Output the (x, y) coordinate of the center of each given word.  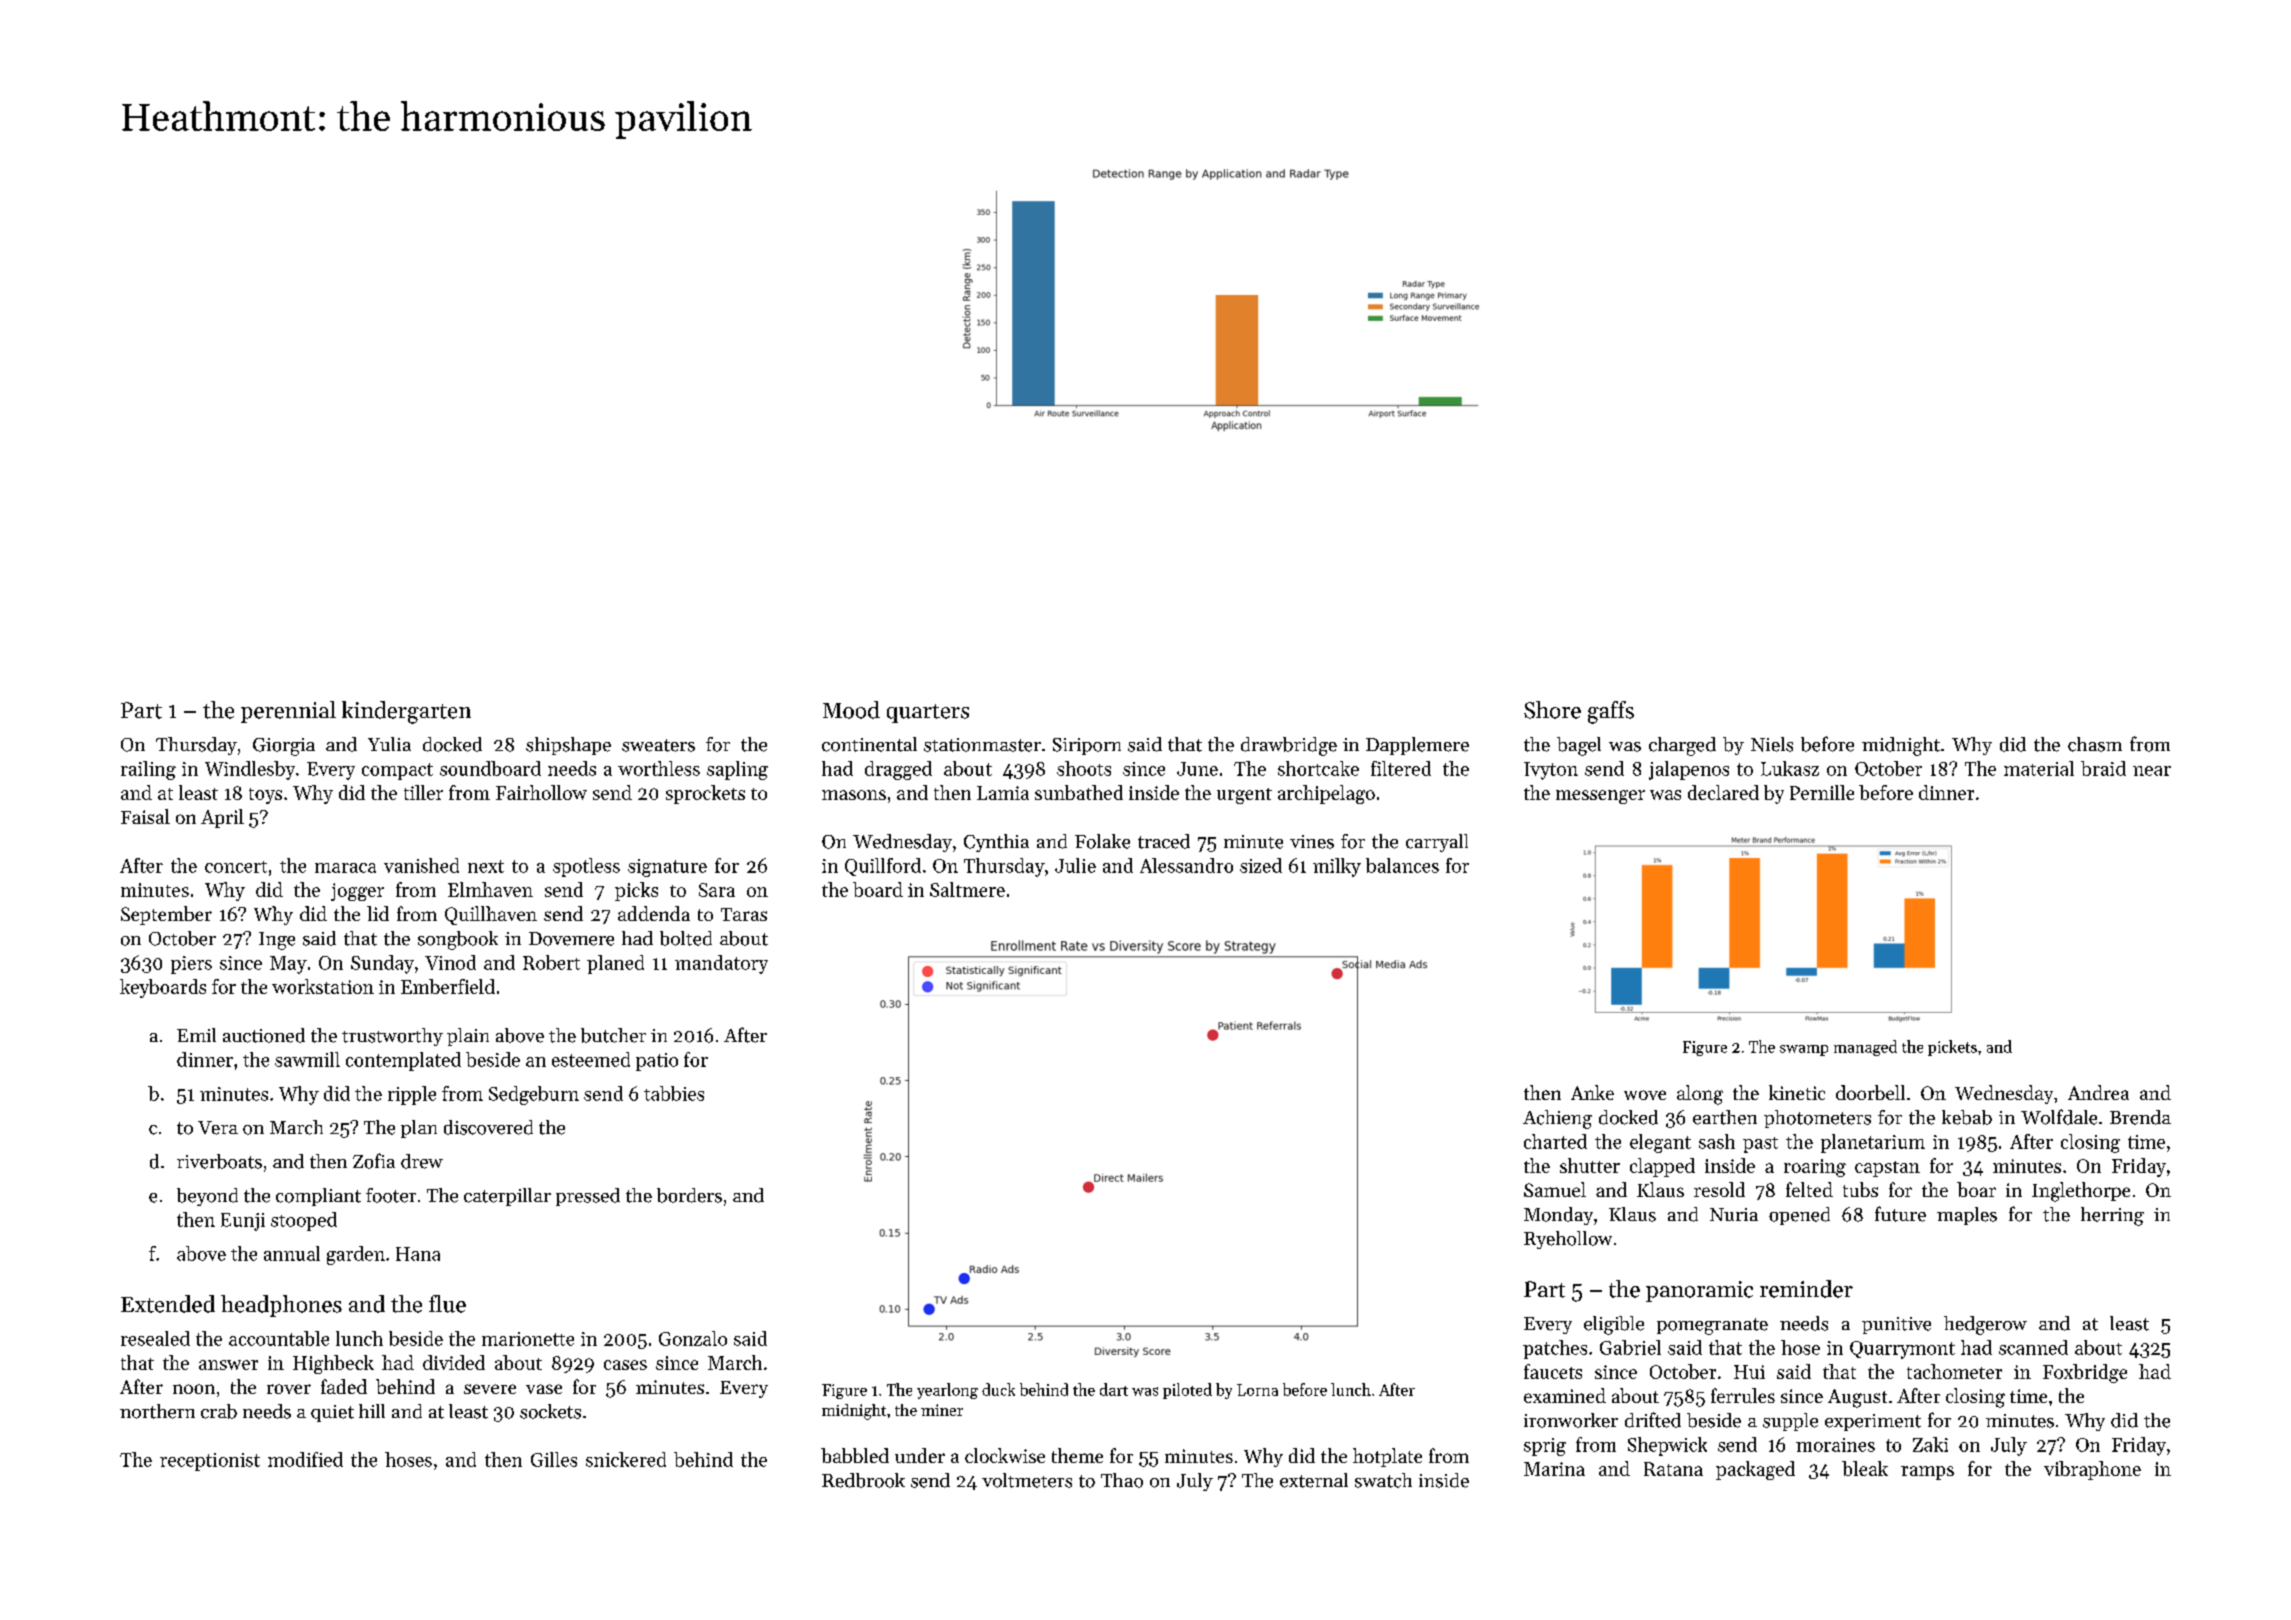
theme (1077, 1455)
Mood (851, 710)
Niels (1772, 744)
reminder (1806, 1289)
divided (454, 1362)
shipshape (568, 746)
